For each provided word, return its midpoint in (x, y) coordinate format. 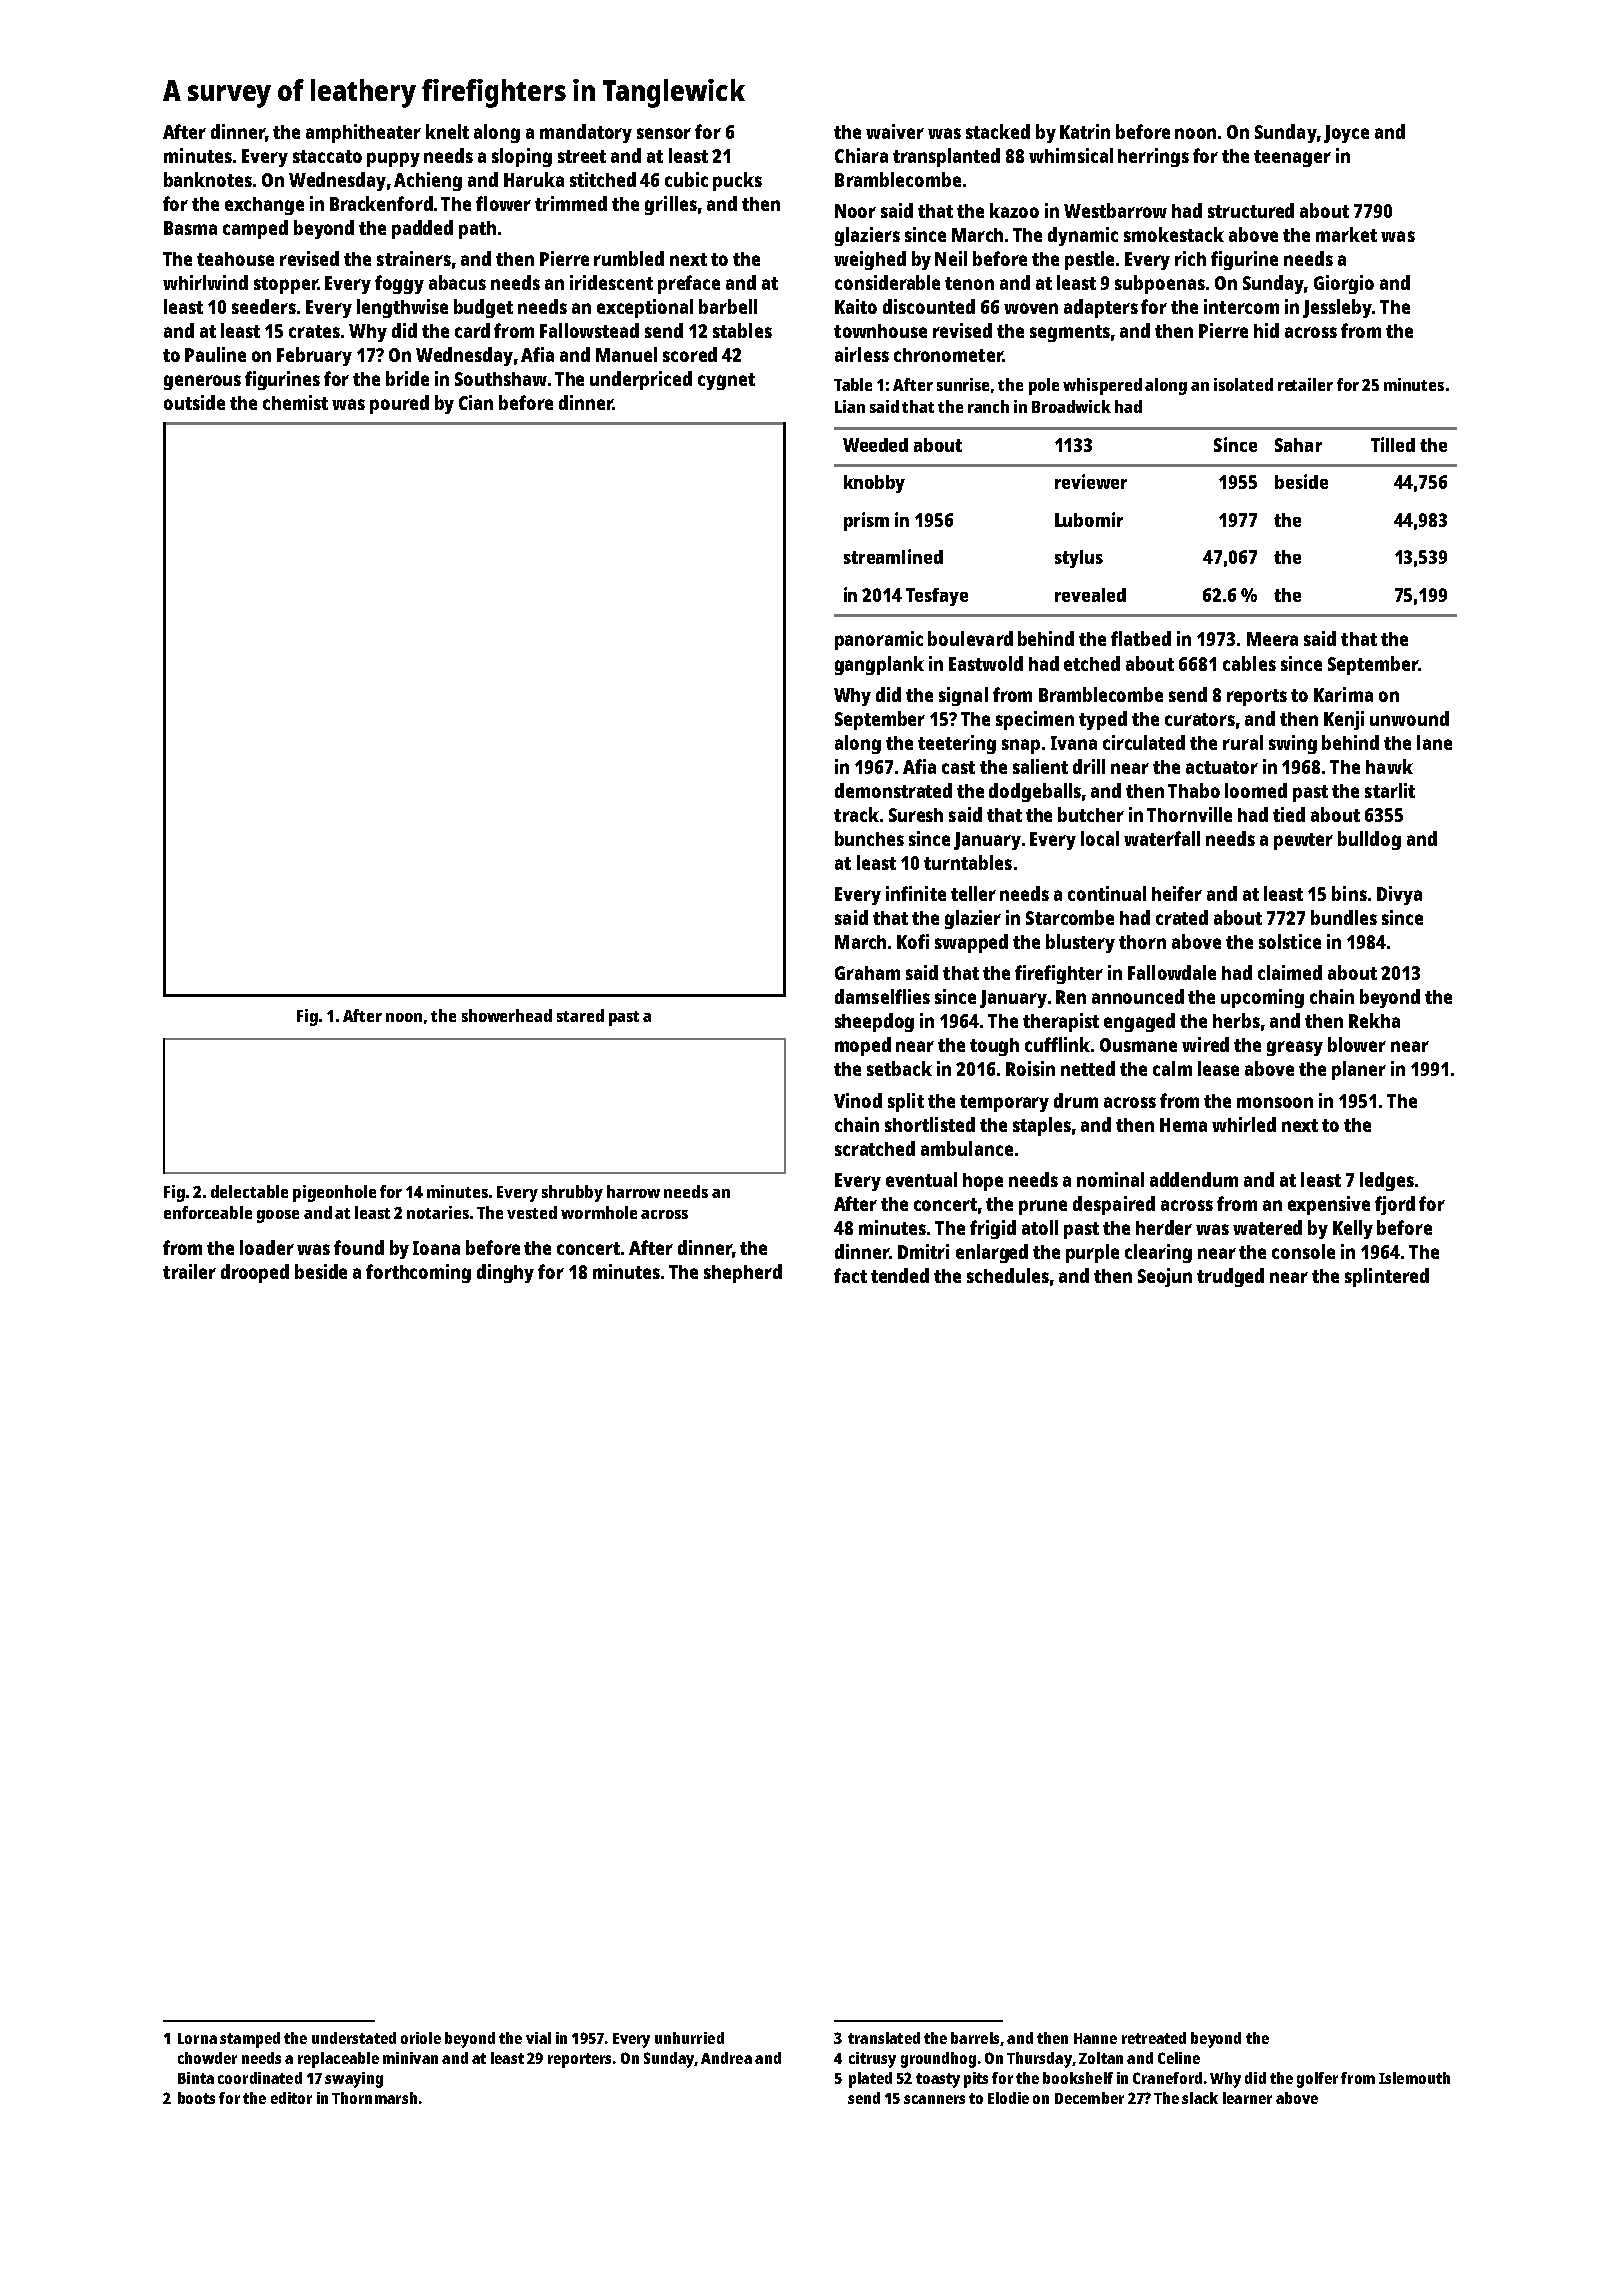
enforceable (208, 1212)
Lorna (197, 2038)
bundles (1344, 917)
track (856, 814)
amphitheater (363, 133)
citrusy (872, 2060)
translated (884, 2038)
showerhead (507, 1015)
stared (580, 1015)
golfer (1317, 2080)
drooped (255, 1273)
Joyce (1346, 134)
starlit (1390, 790)
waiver (895, 131)
